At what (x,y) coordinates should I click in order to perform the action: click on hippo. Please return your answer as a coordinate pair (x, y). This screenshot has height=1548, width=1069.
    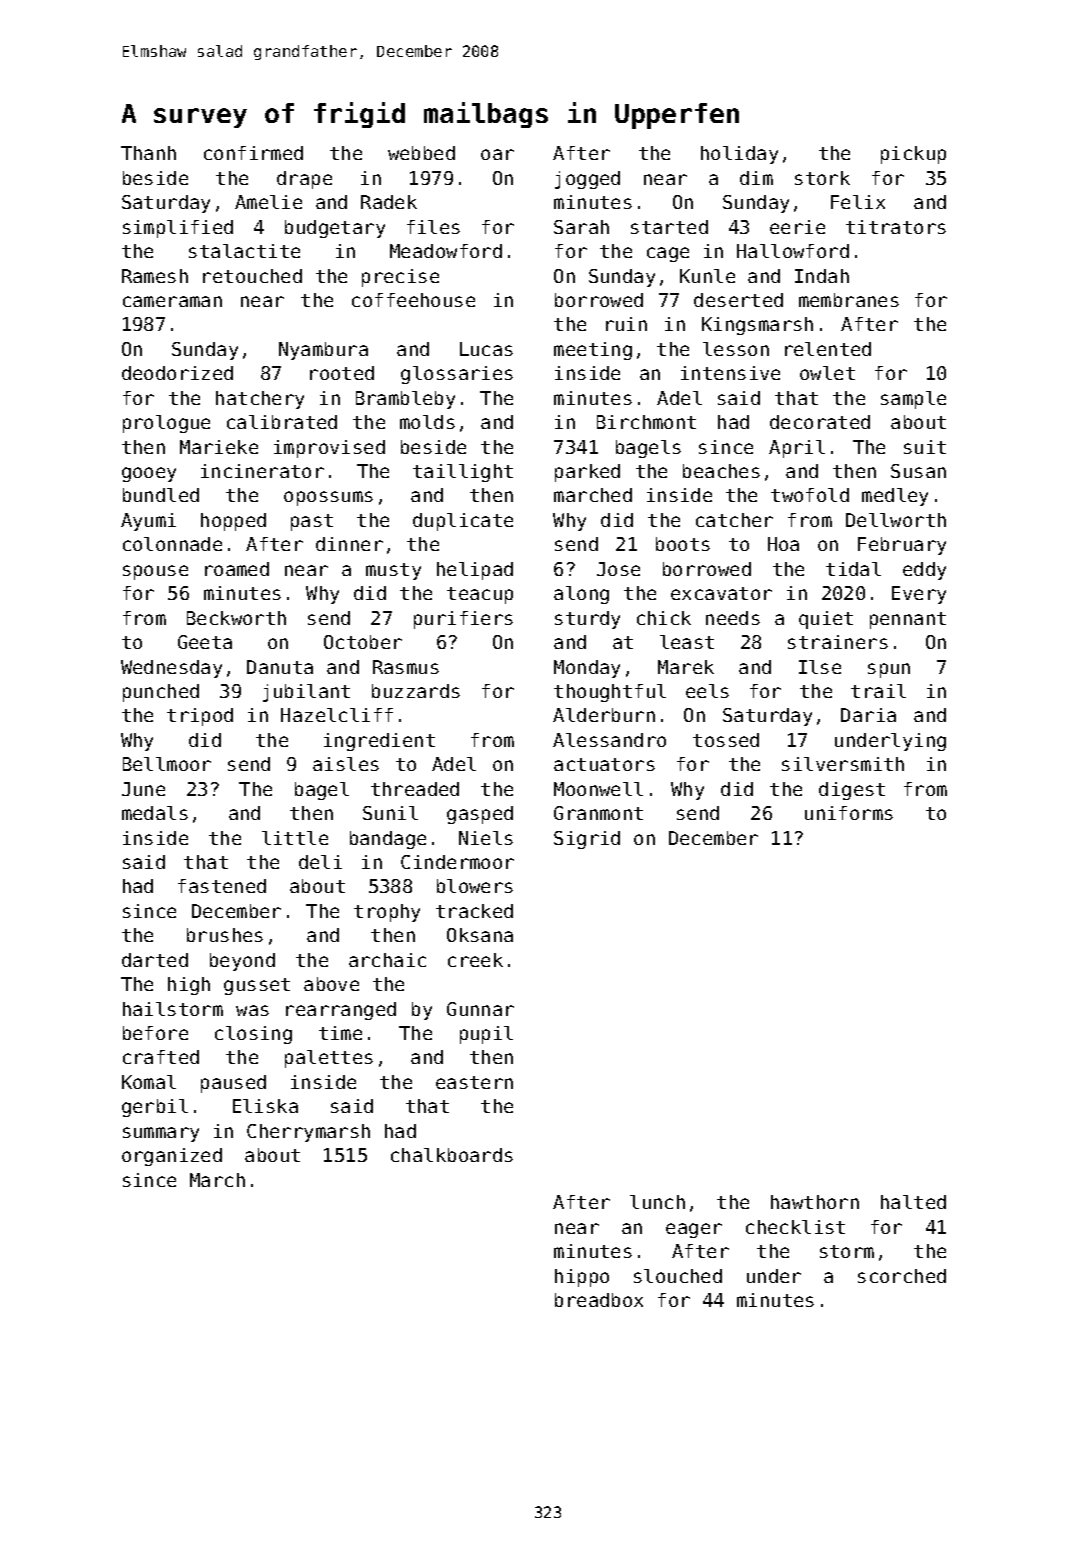
    Looking at the image, I should click on (582, 1278).
